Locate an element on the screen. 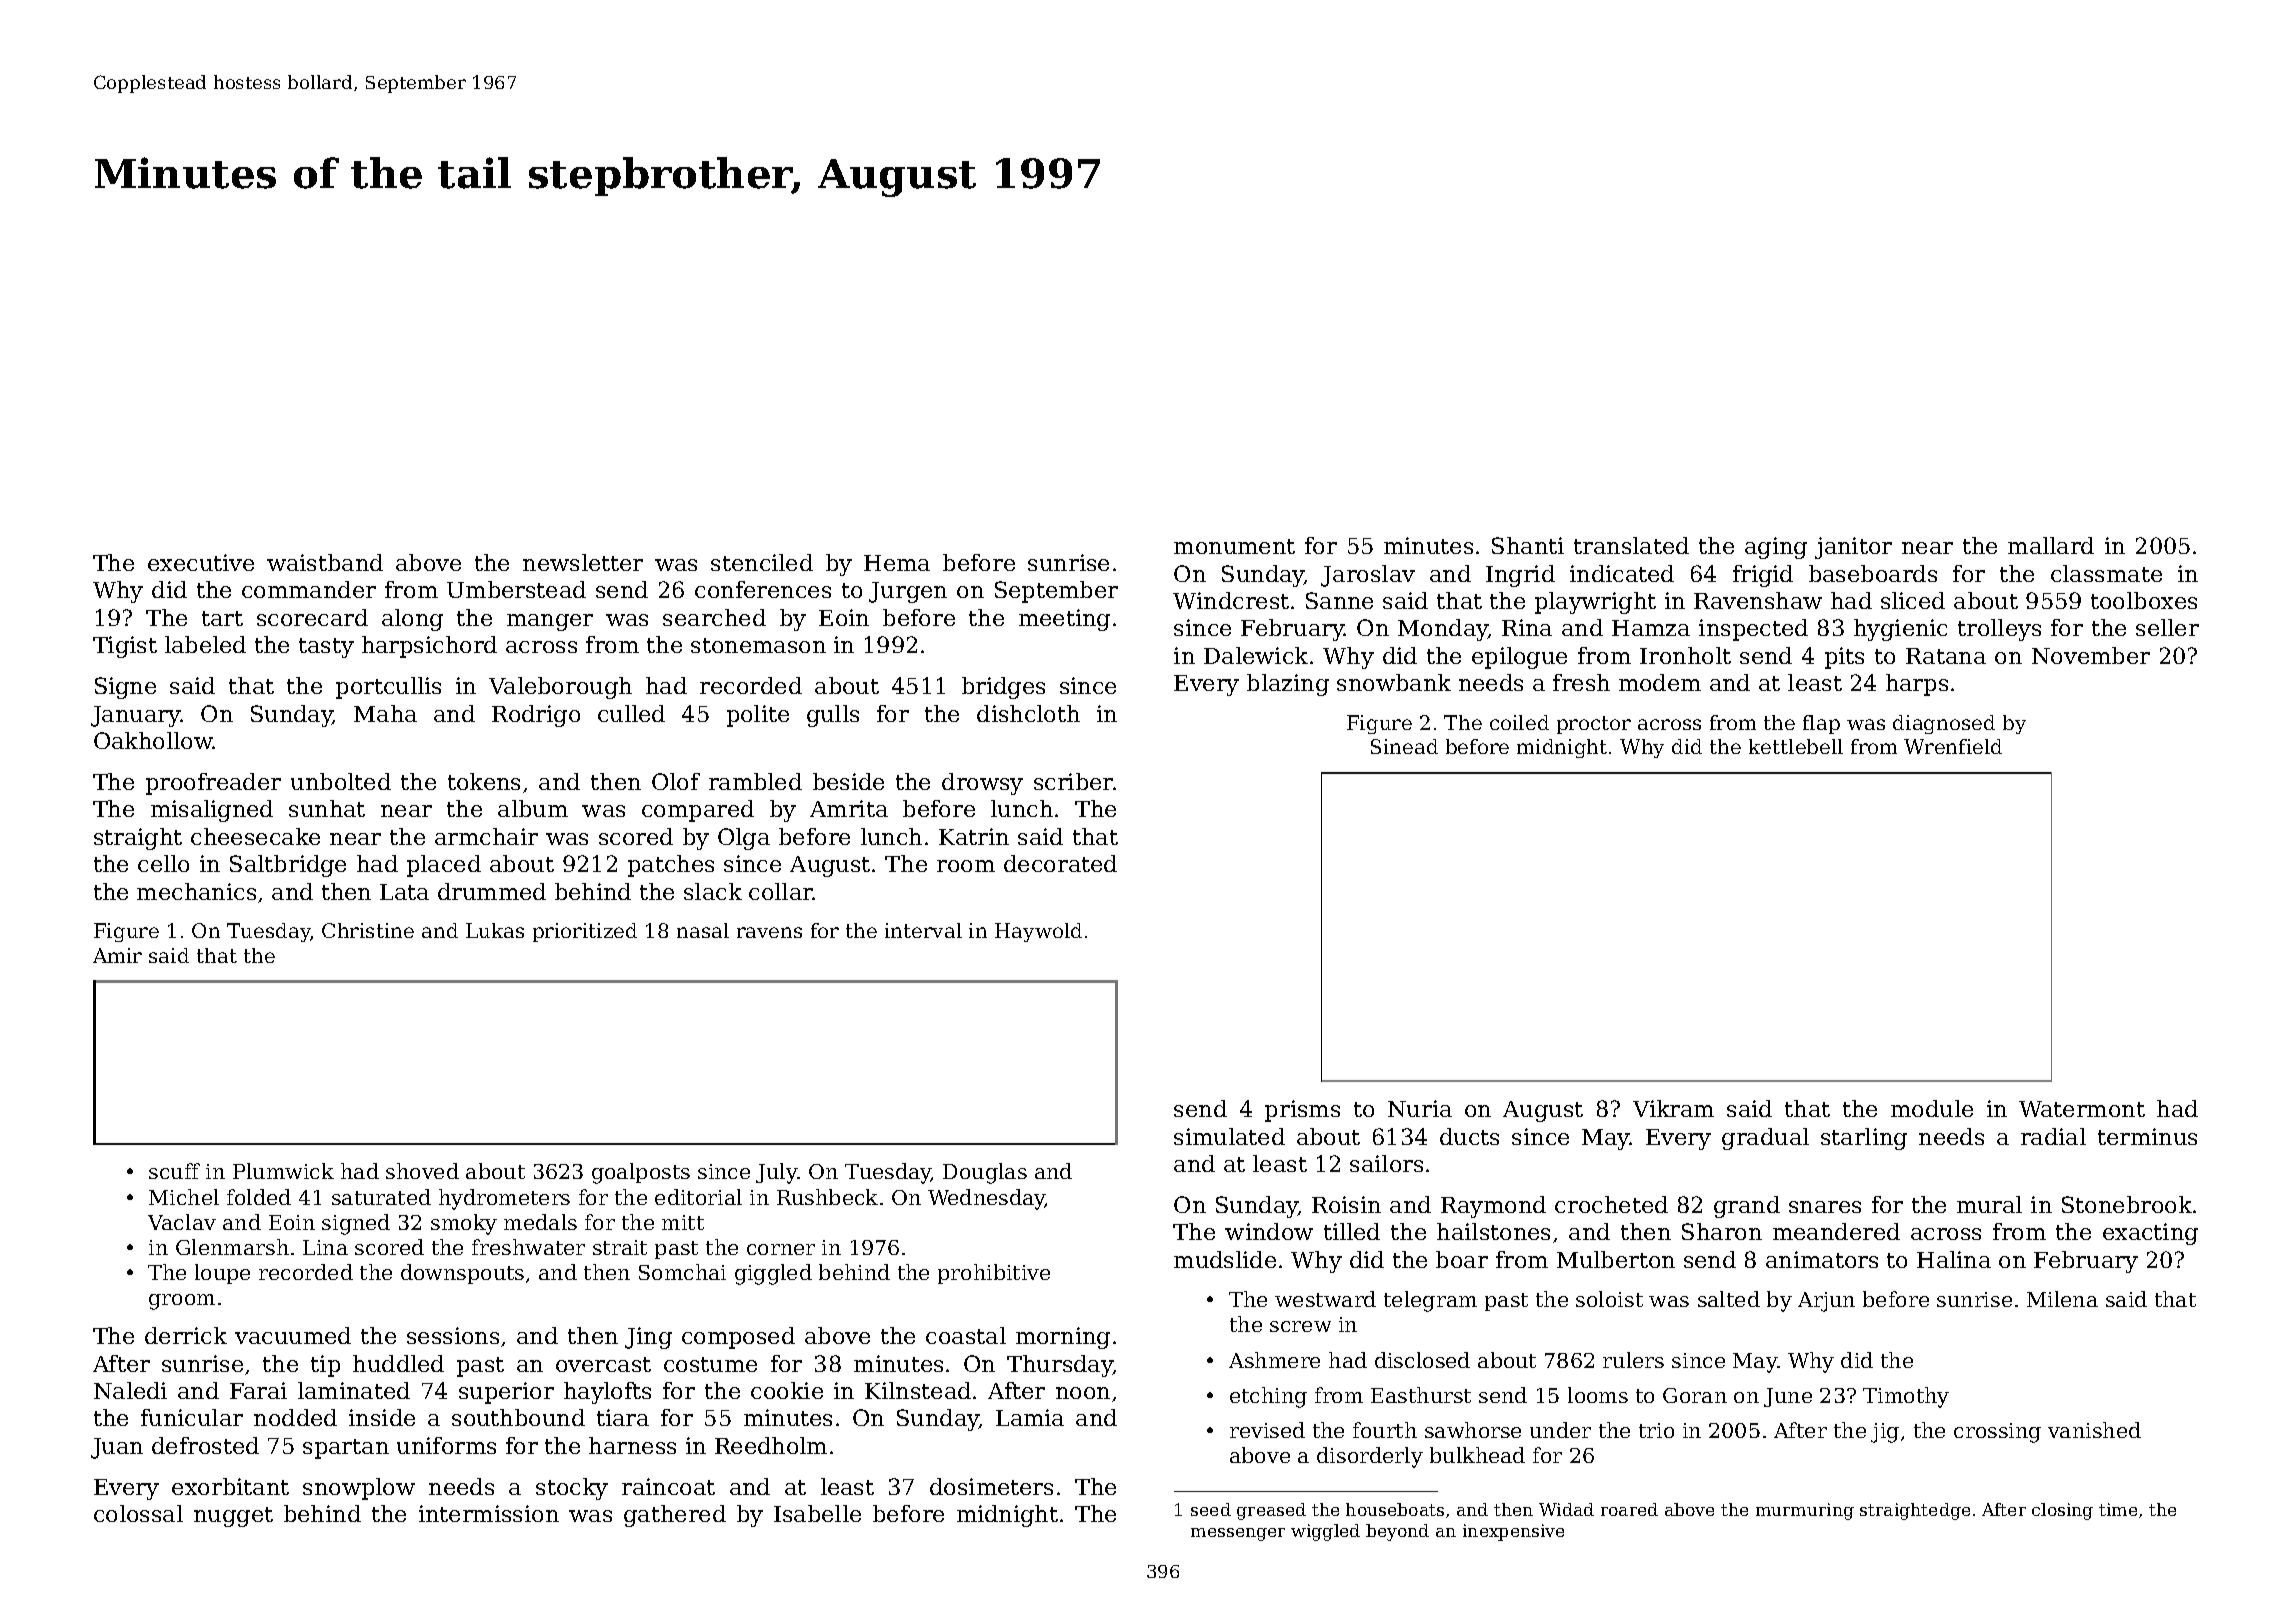  composed is located at coordinates (738, 1338).
